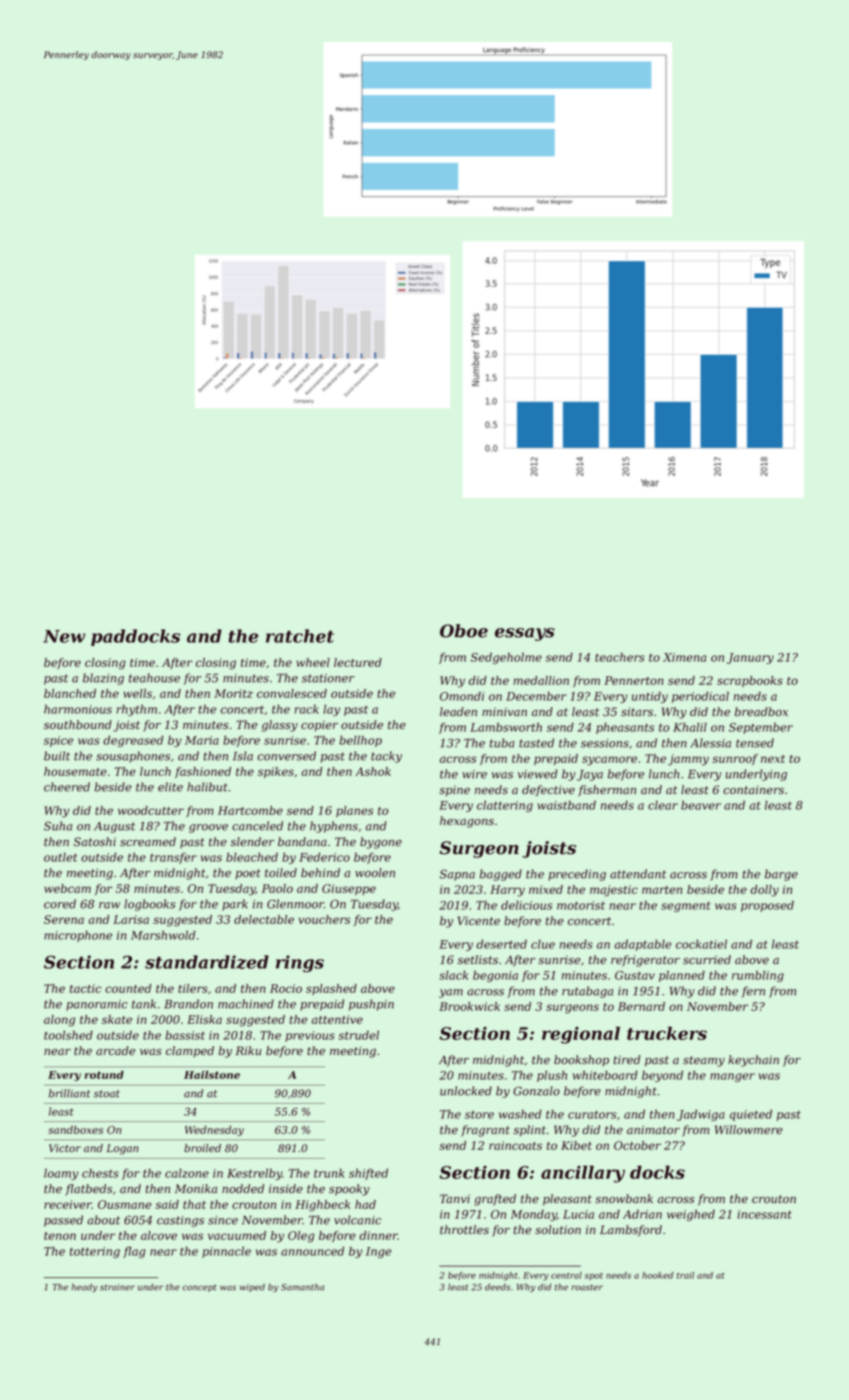  I want to click on snowbank, so click(624, 1199).
